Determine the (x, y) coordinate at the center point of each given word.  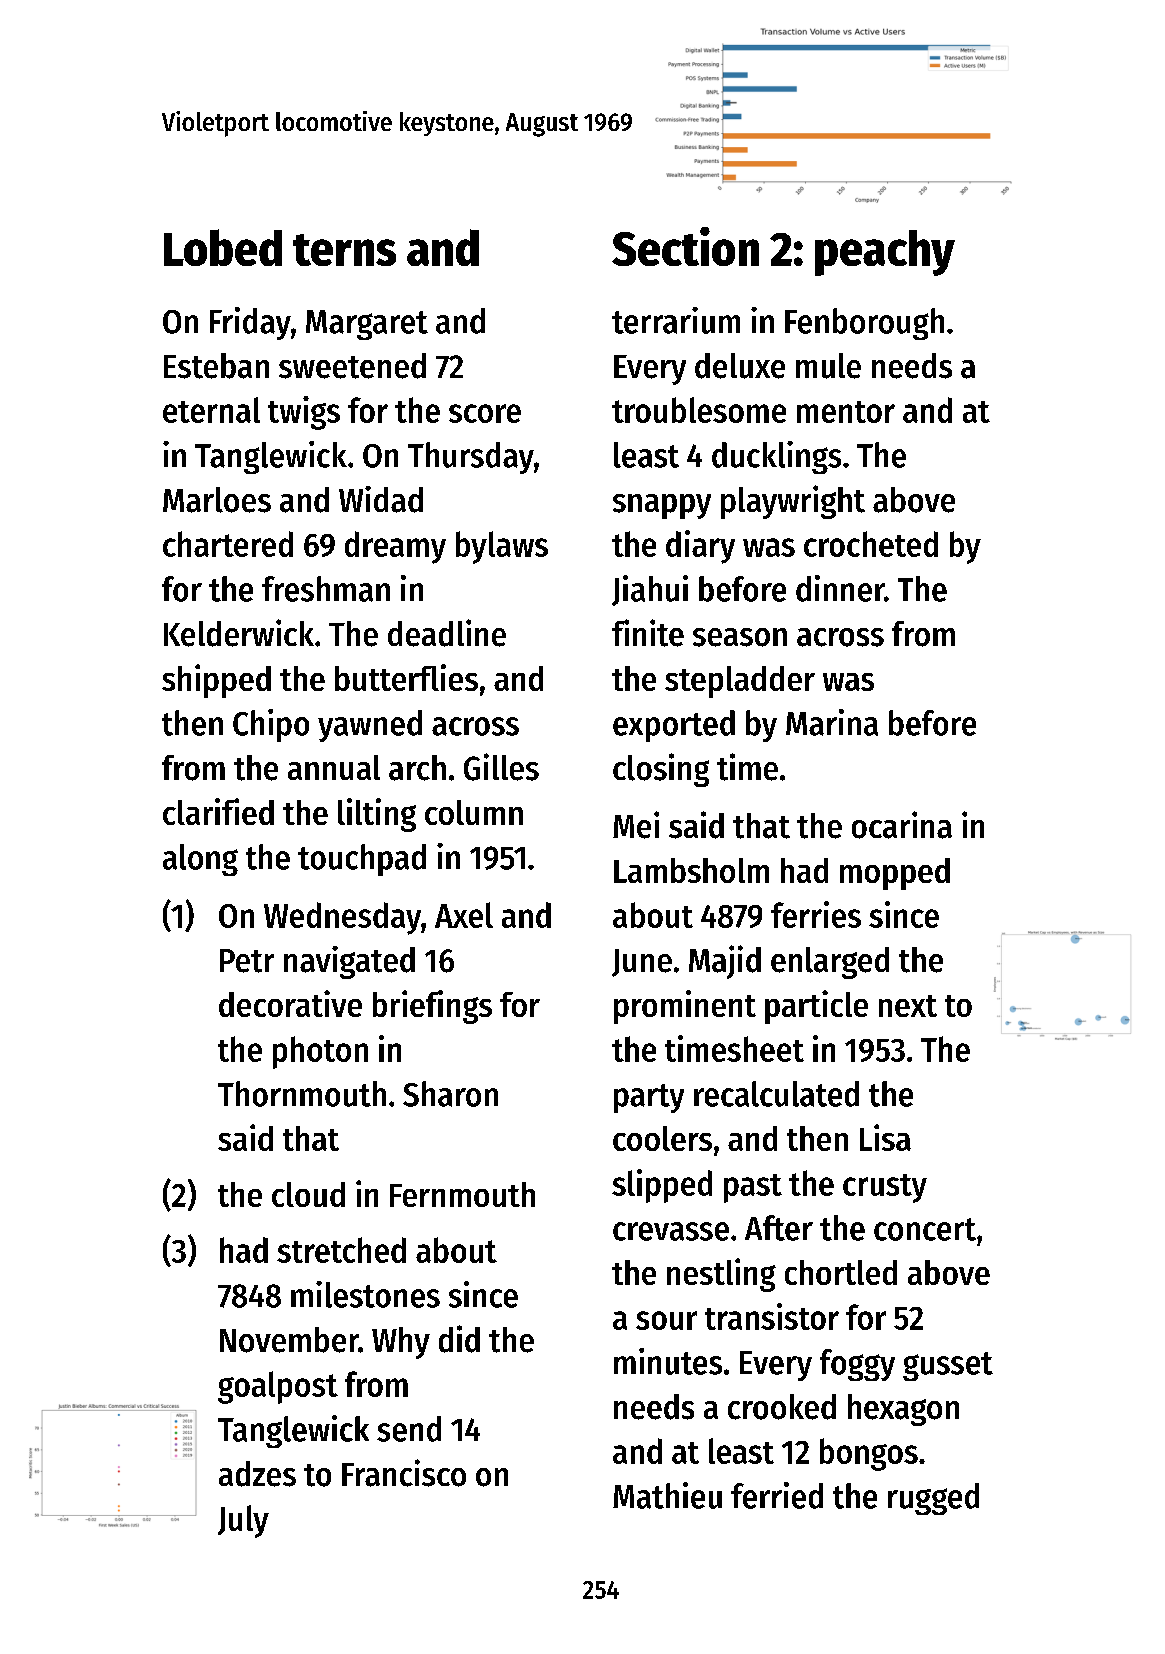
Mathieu (667, 1495)
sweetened (352, 366)
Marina (832, 722)
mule (828, 366)
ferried (777, 1495)
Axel (464, 915)
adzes (257, 1474)
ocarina (902, 825)
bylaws (502, 547)
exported (674, 726)
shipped (216, 681)
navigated (349, 962)
